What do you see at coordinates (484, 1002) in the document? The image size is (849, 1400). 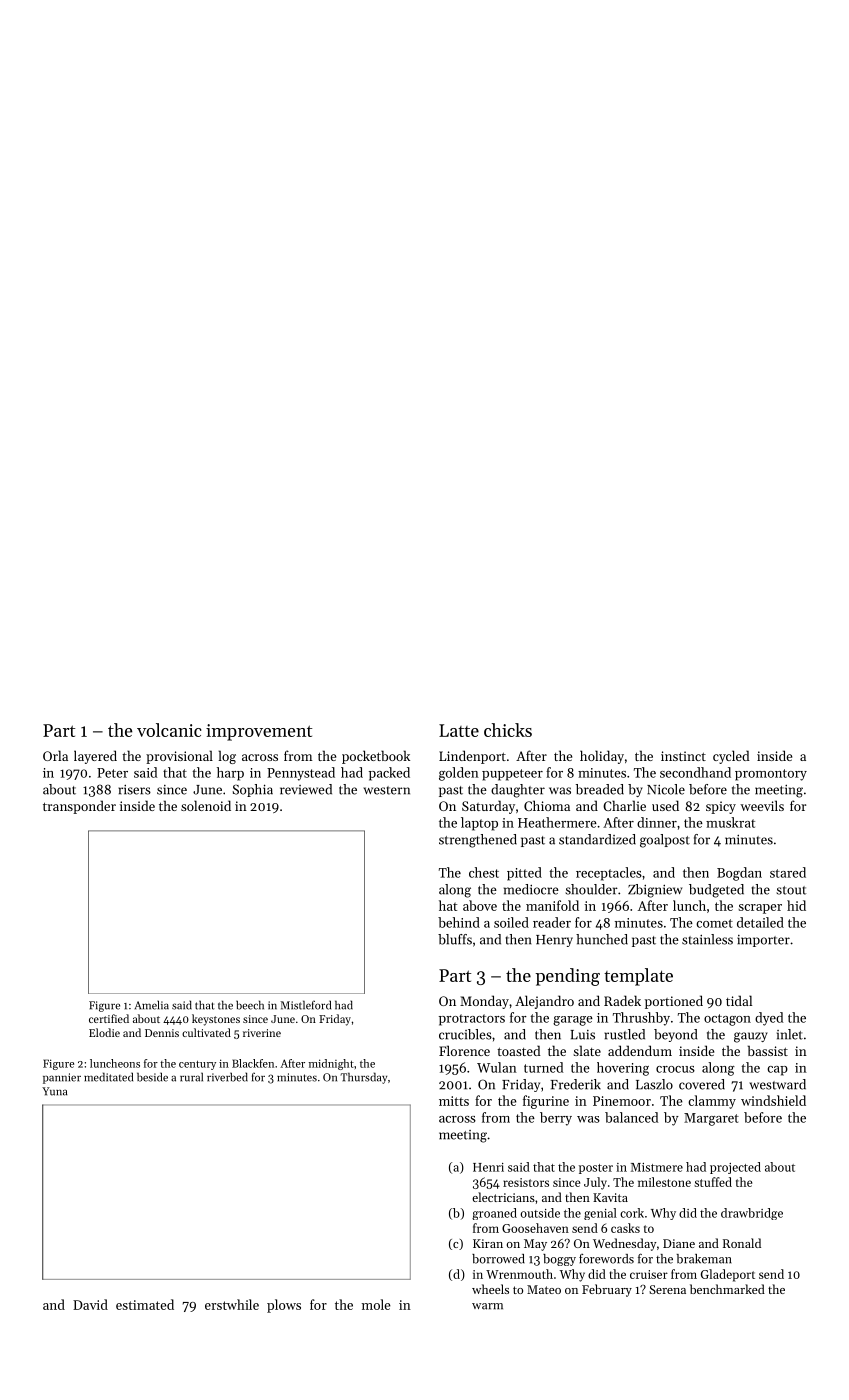 I see `Monday` at bounding box center [484, 1002].
